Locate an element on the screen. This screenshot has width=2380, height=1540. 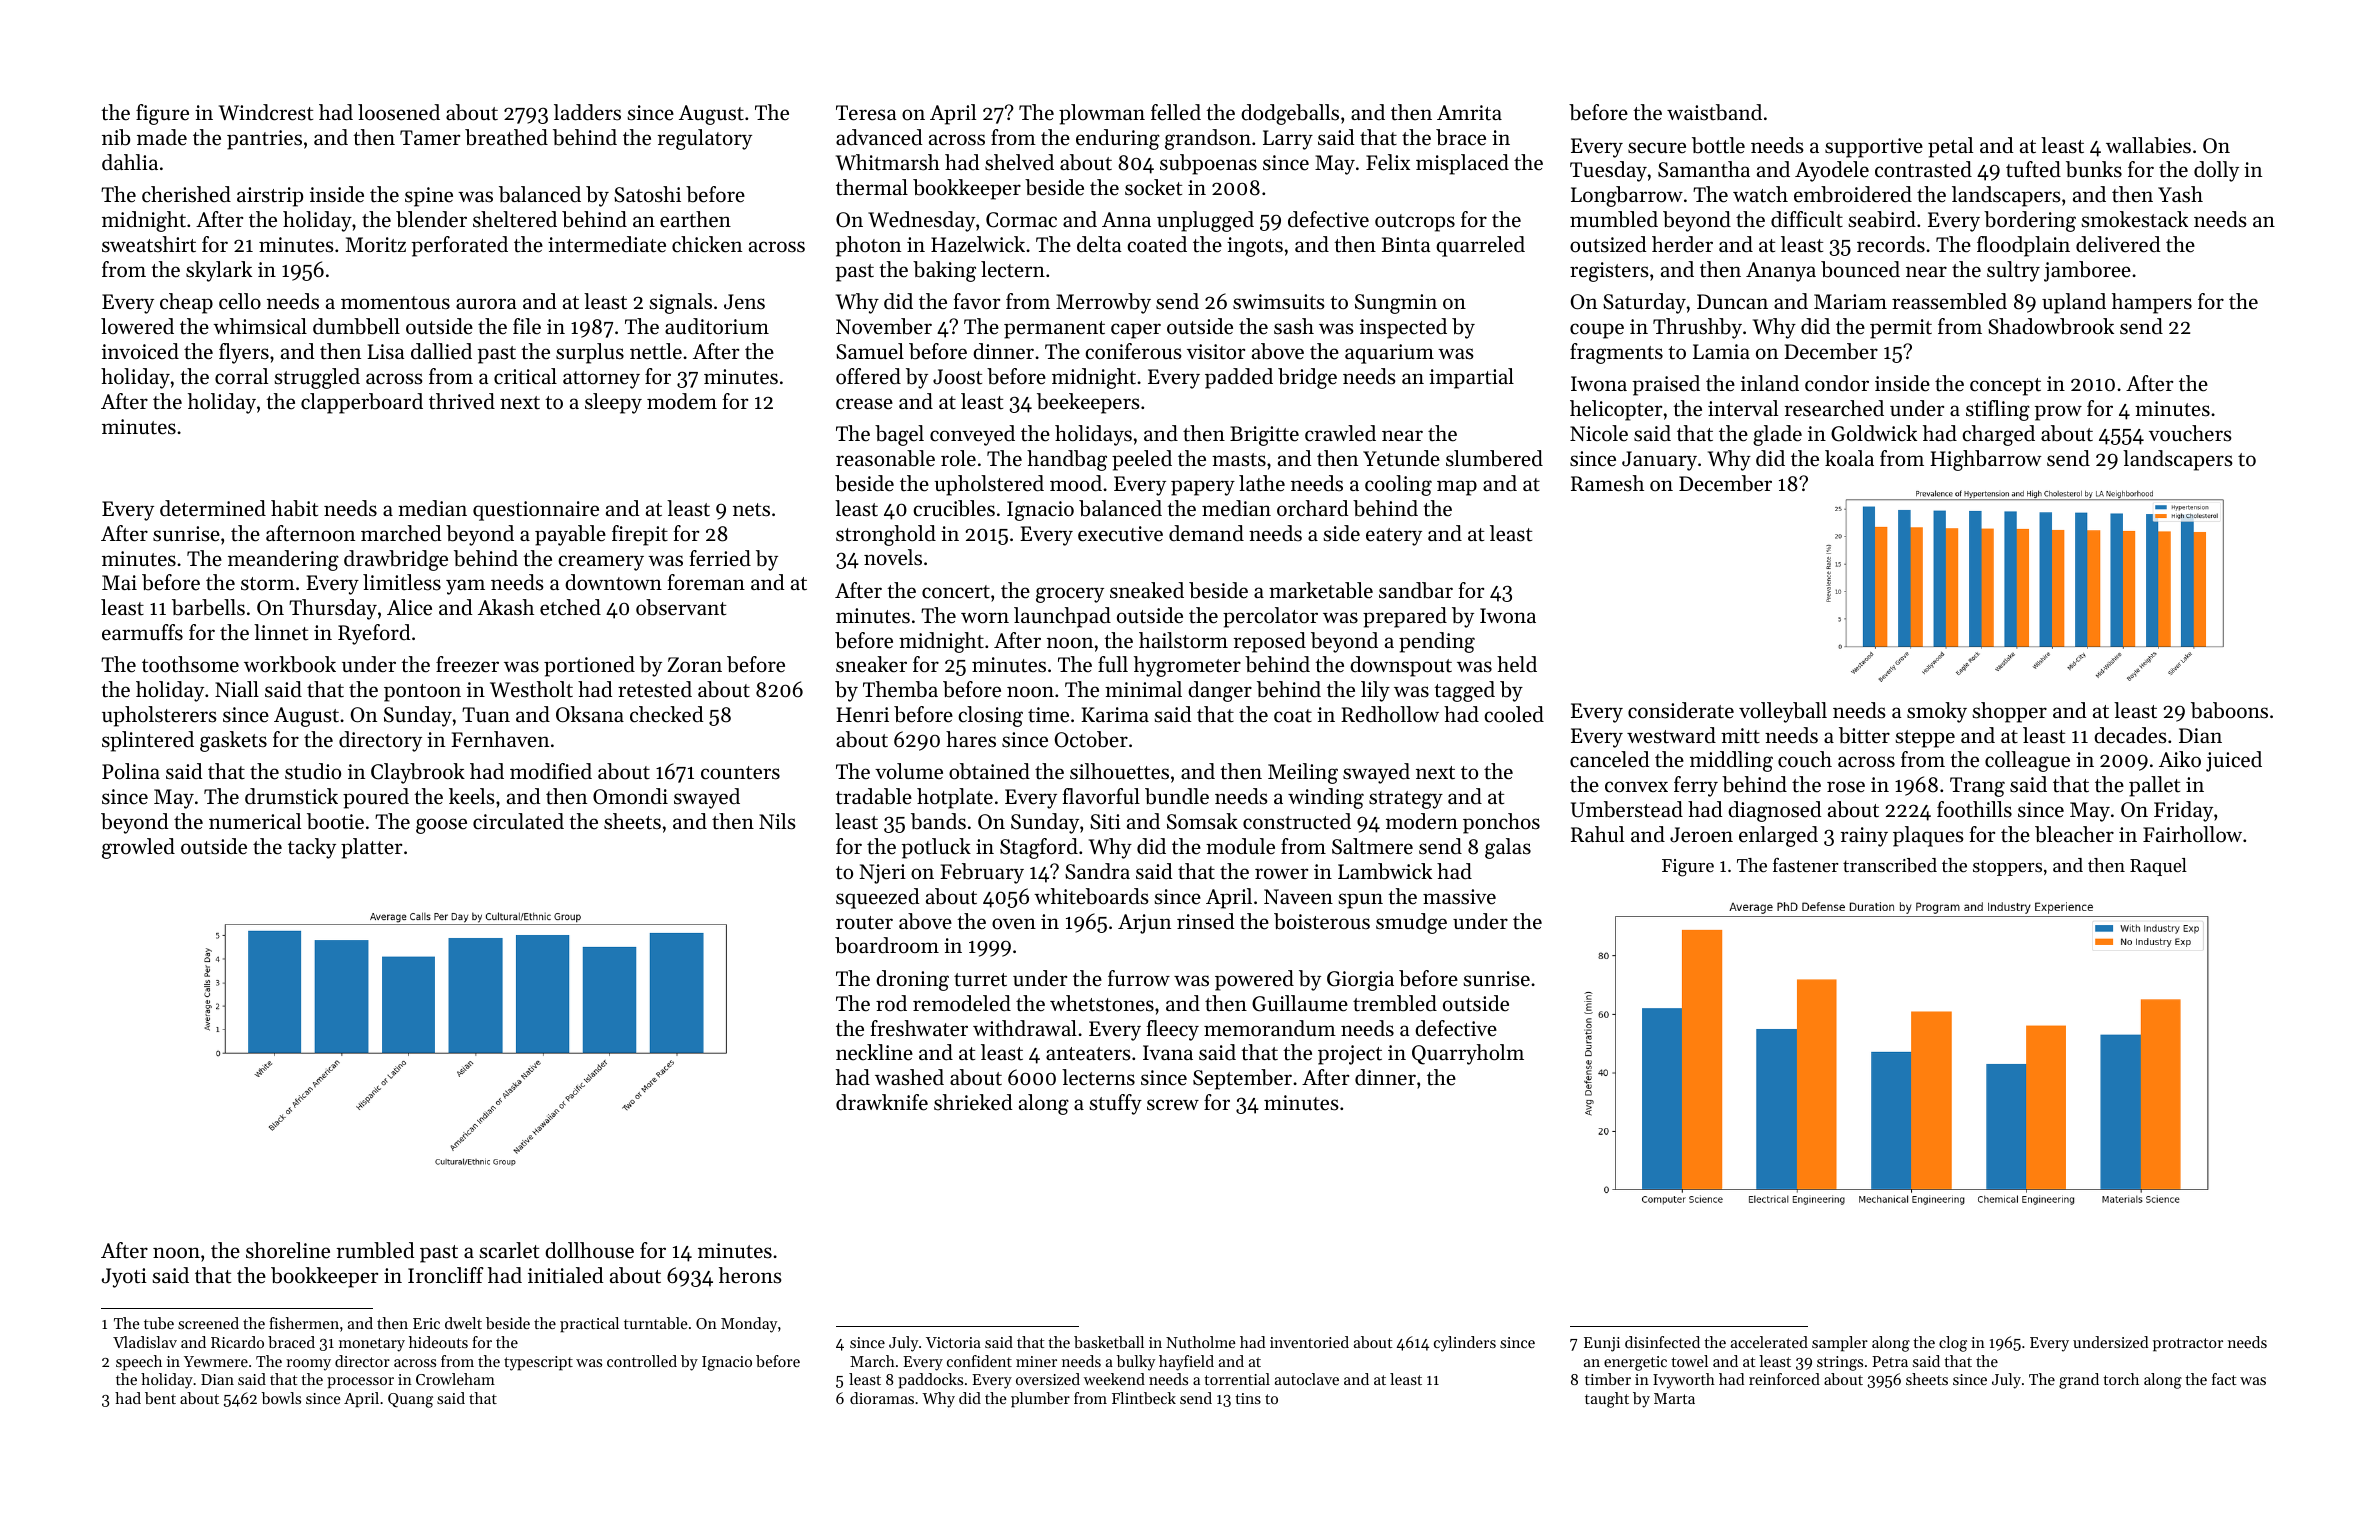
seabird is located at coordinates (1882, 219).
